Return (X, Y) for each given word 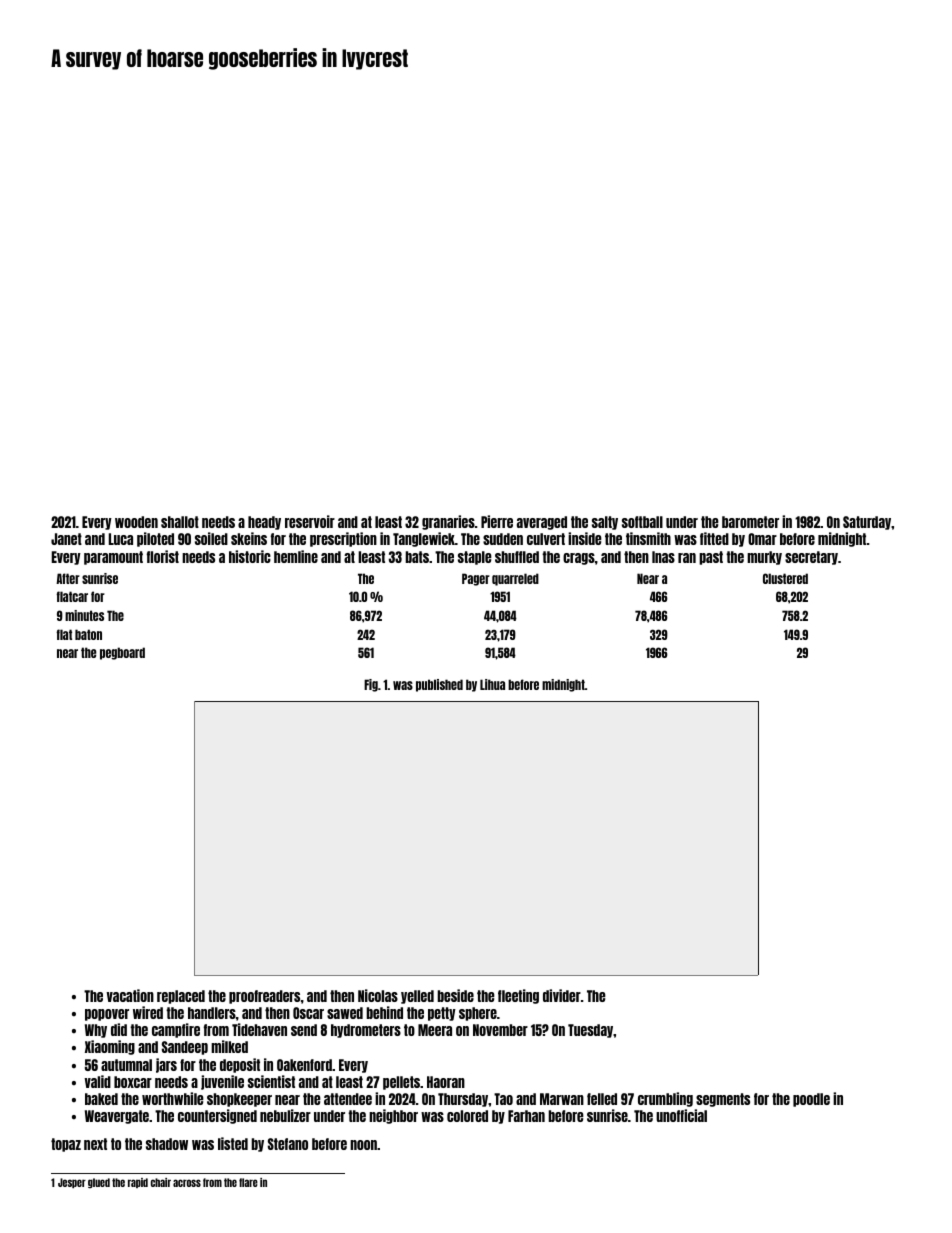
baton (88, 634)
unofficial (681, 1115)
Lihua (492, 684)
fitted (714, 538)
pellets (401, 1083)
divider (562, 995)
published (439, 685)
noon (363, 1145)
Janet (66, 539)
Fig (371, 685)
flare (248, 1182)
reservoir (310, 521)
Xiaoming (110, 1047)
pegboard (122, 653)
